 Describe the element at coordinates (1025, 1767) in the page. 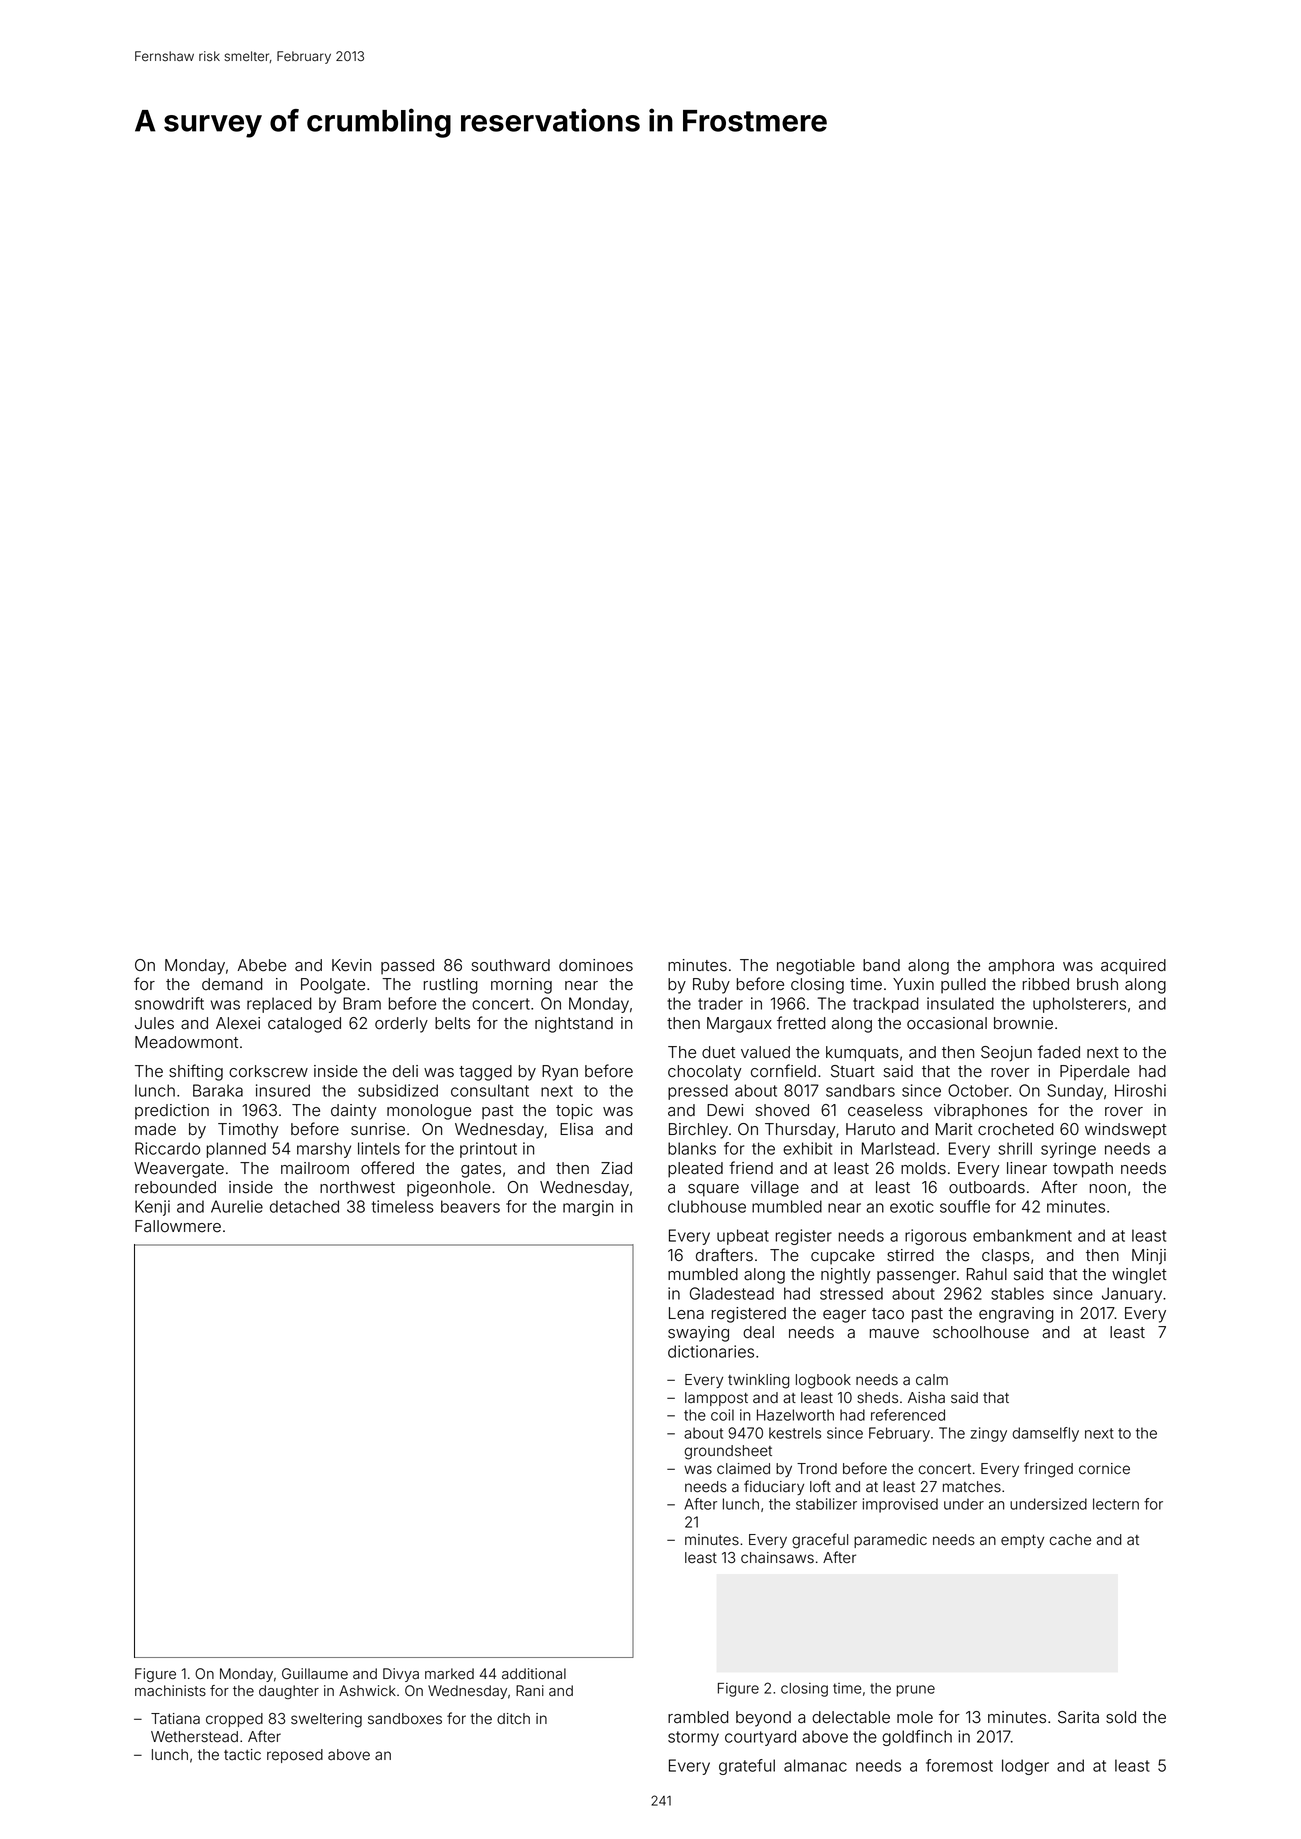

I see `lodger` at that location.
